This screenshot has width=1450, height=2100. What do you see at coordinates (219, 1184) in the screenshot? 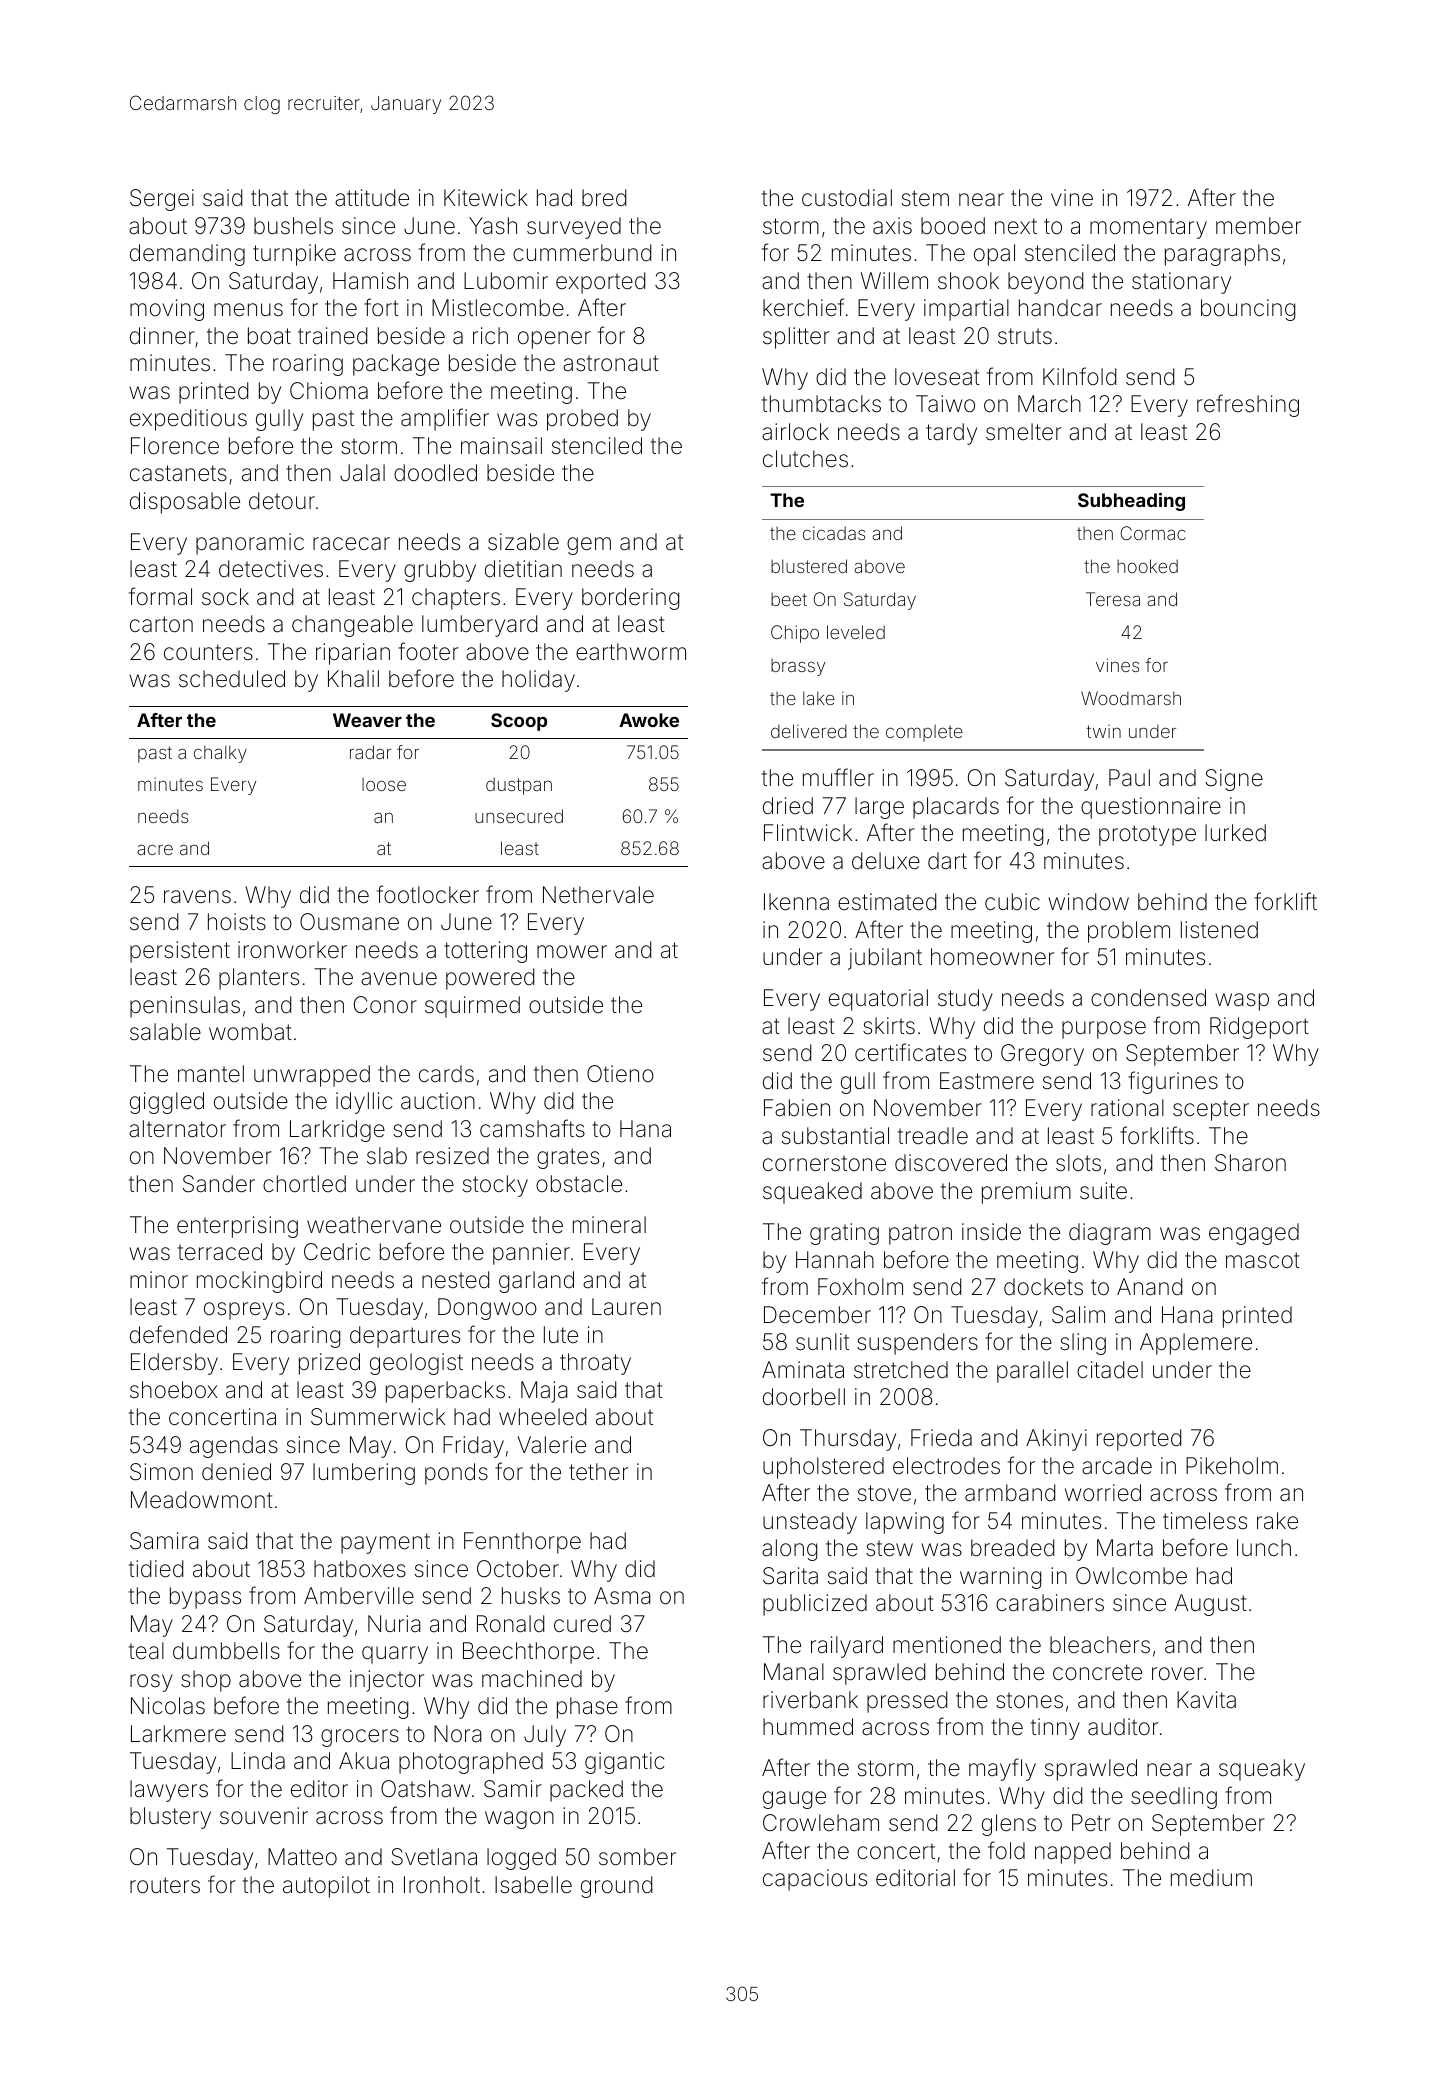
I see `Sander` at bounding box center [219, 1184].
